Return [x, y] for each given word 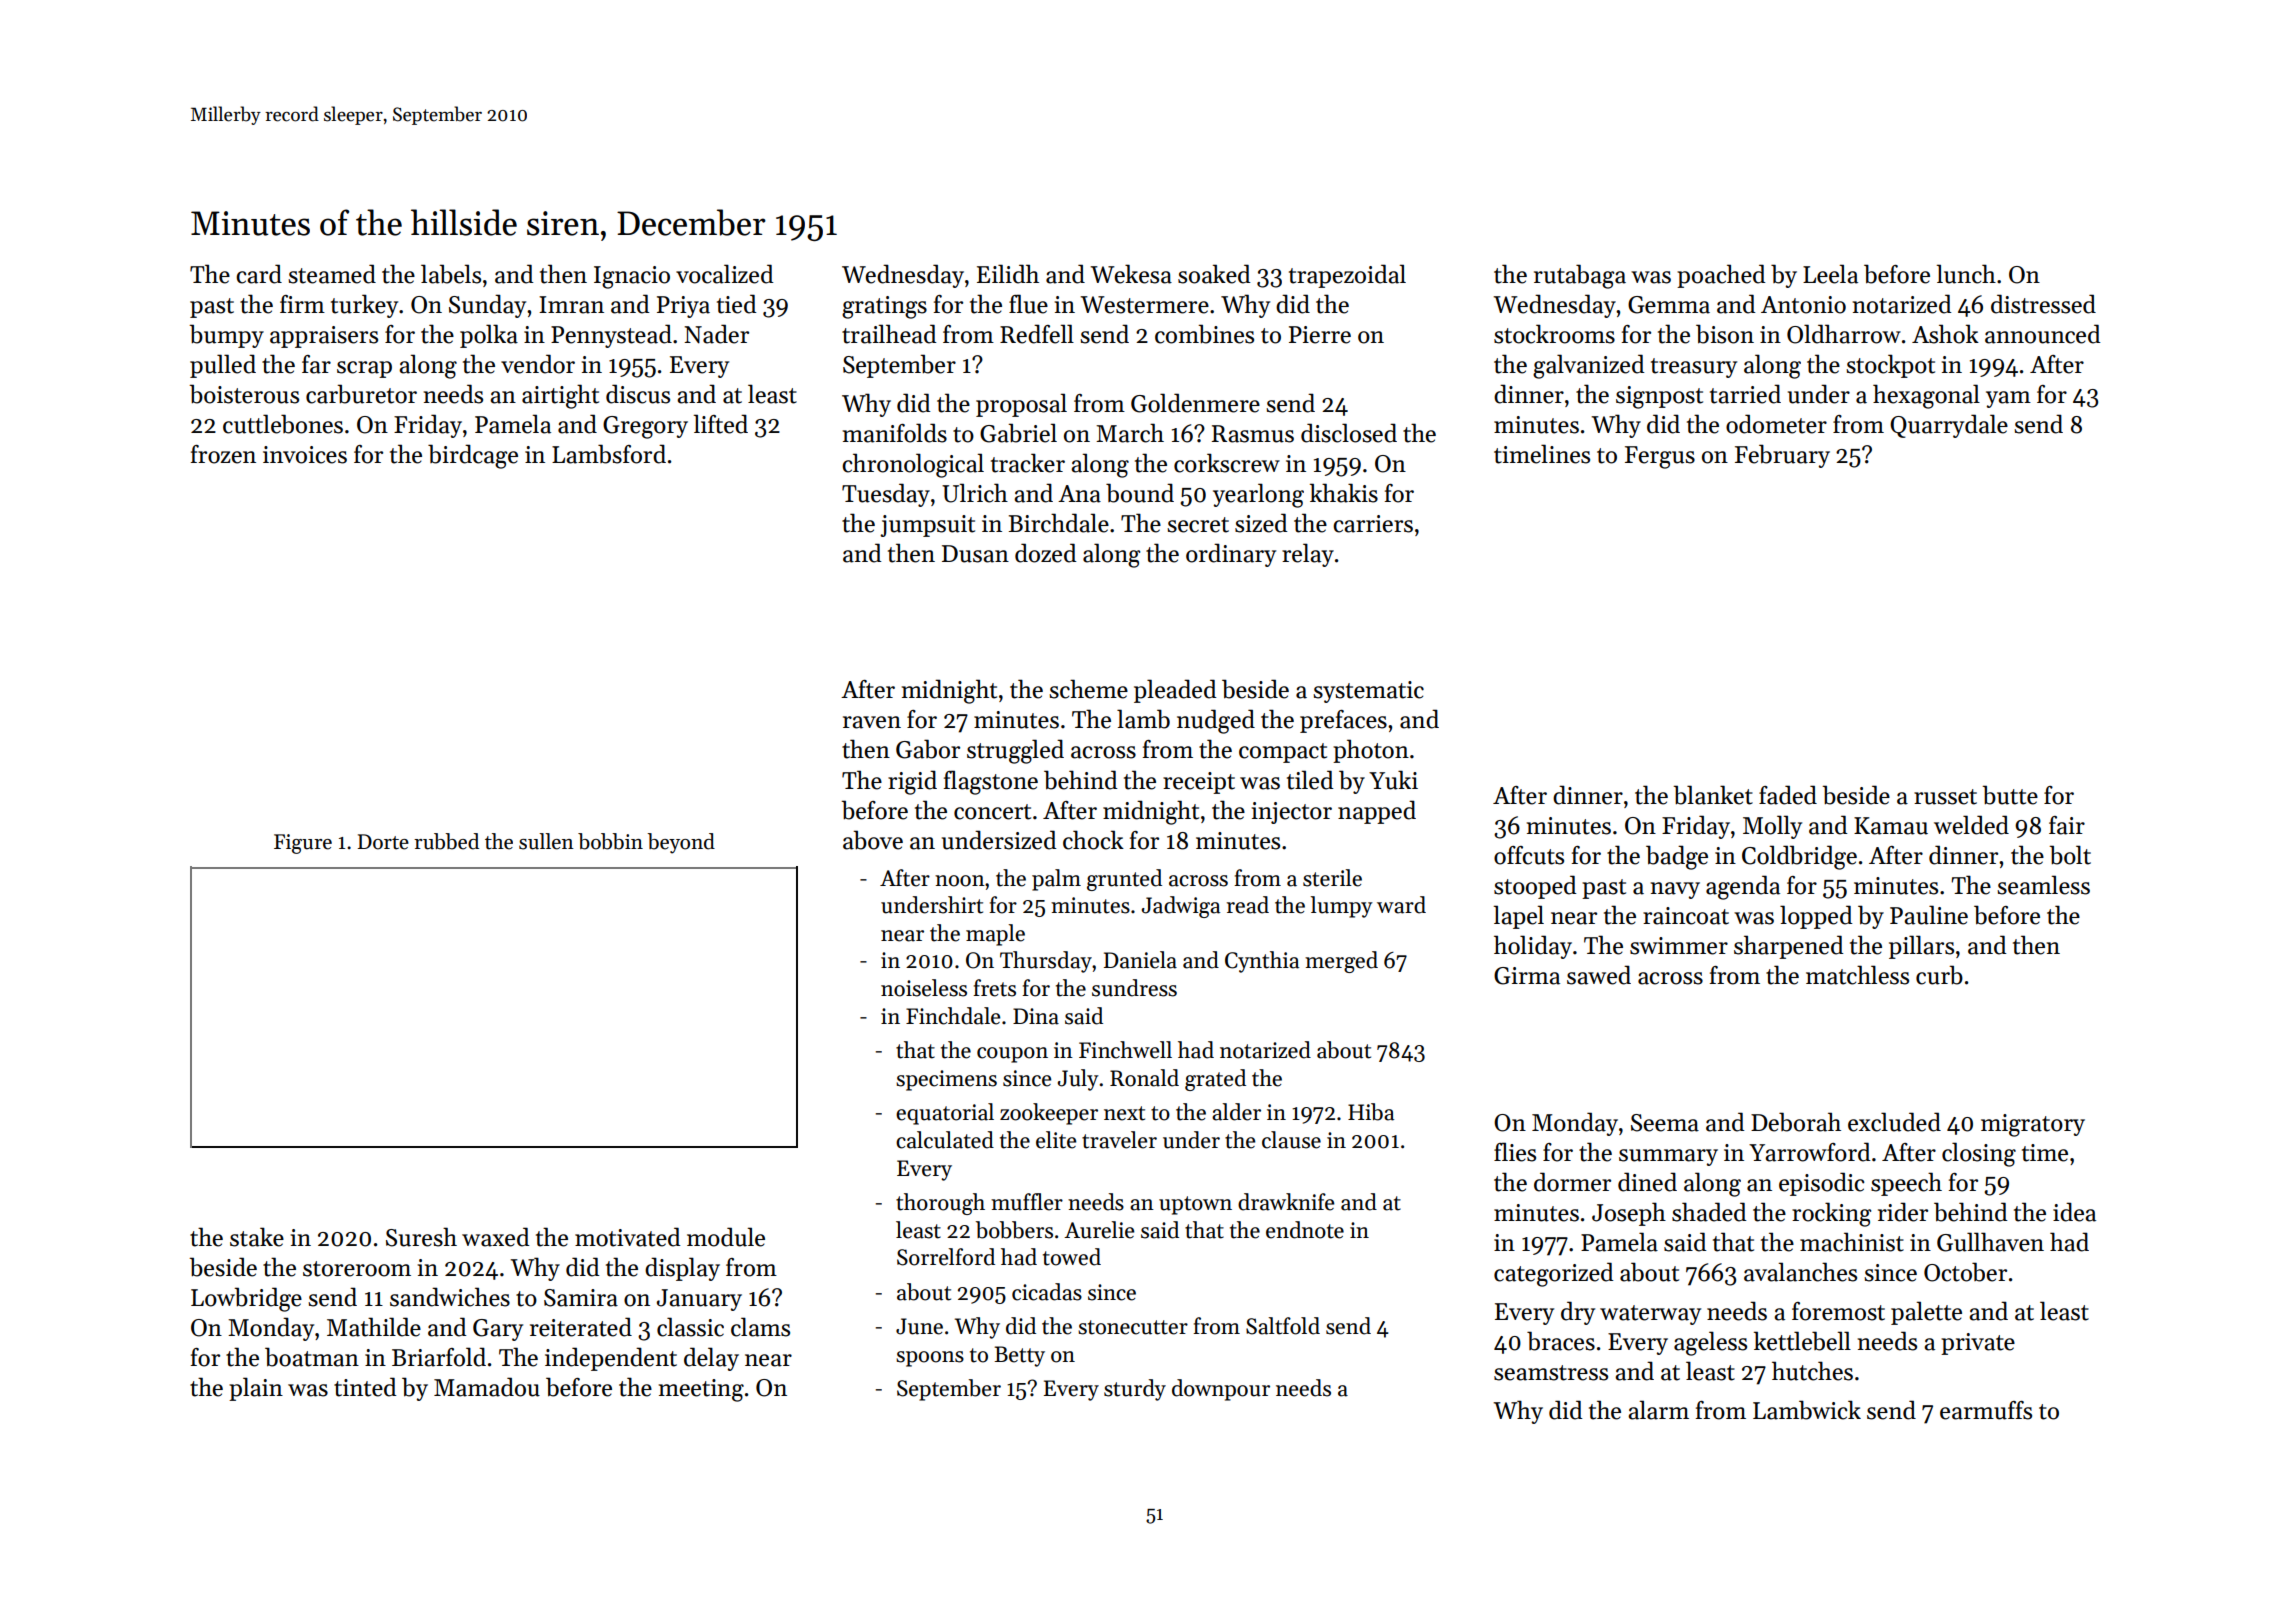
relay [1308, 555]
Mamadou [487, 1387]
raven [872, 722]
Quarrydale [1949, 426]
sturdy [1135, 1390]
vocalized [725, 274]
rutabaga [1580, 276]
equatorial [945, 1114]
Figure [303, 844]
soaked [1214, 274]
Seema [1665, 1123]
